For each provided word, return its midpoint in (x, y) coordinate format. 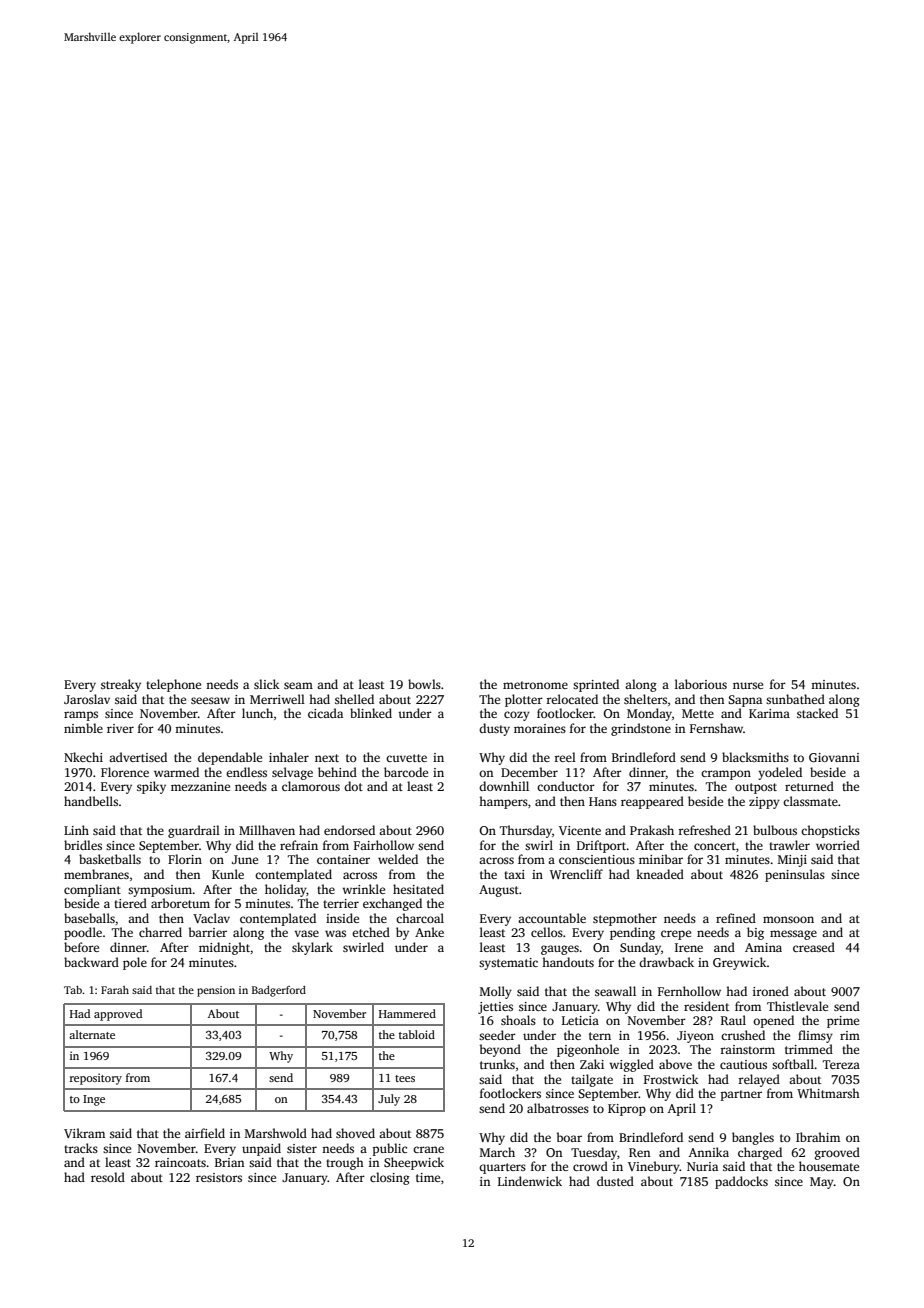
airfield (205, 1133)
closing (390, 1178)
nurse (748, 685)
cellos (547, 932)
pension (216, 991)
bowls (424, 684)
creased (814, 947)
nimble (83, 728)
